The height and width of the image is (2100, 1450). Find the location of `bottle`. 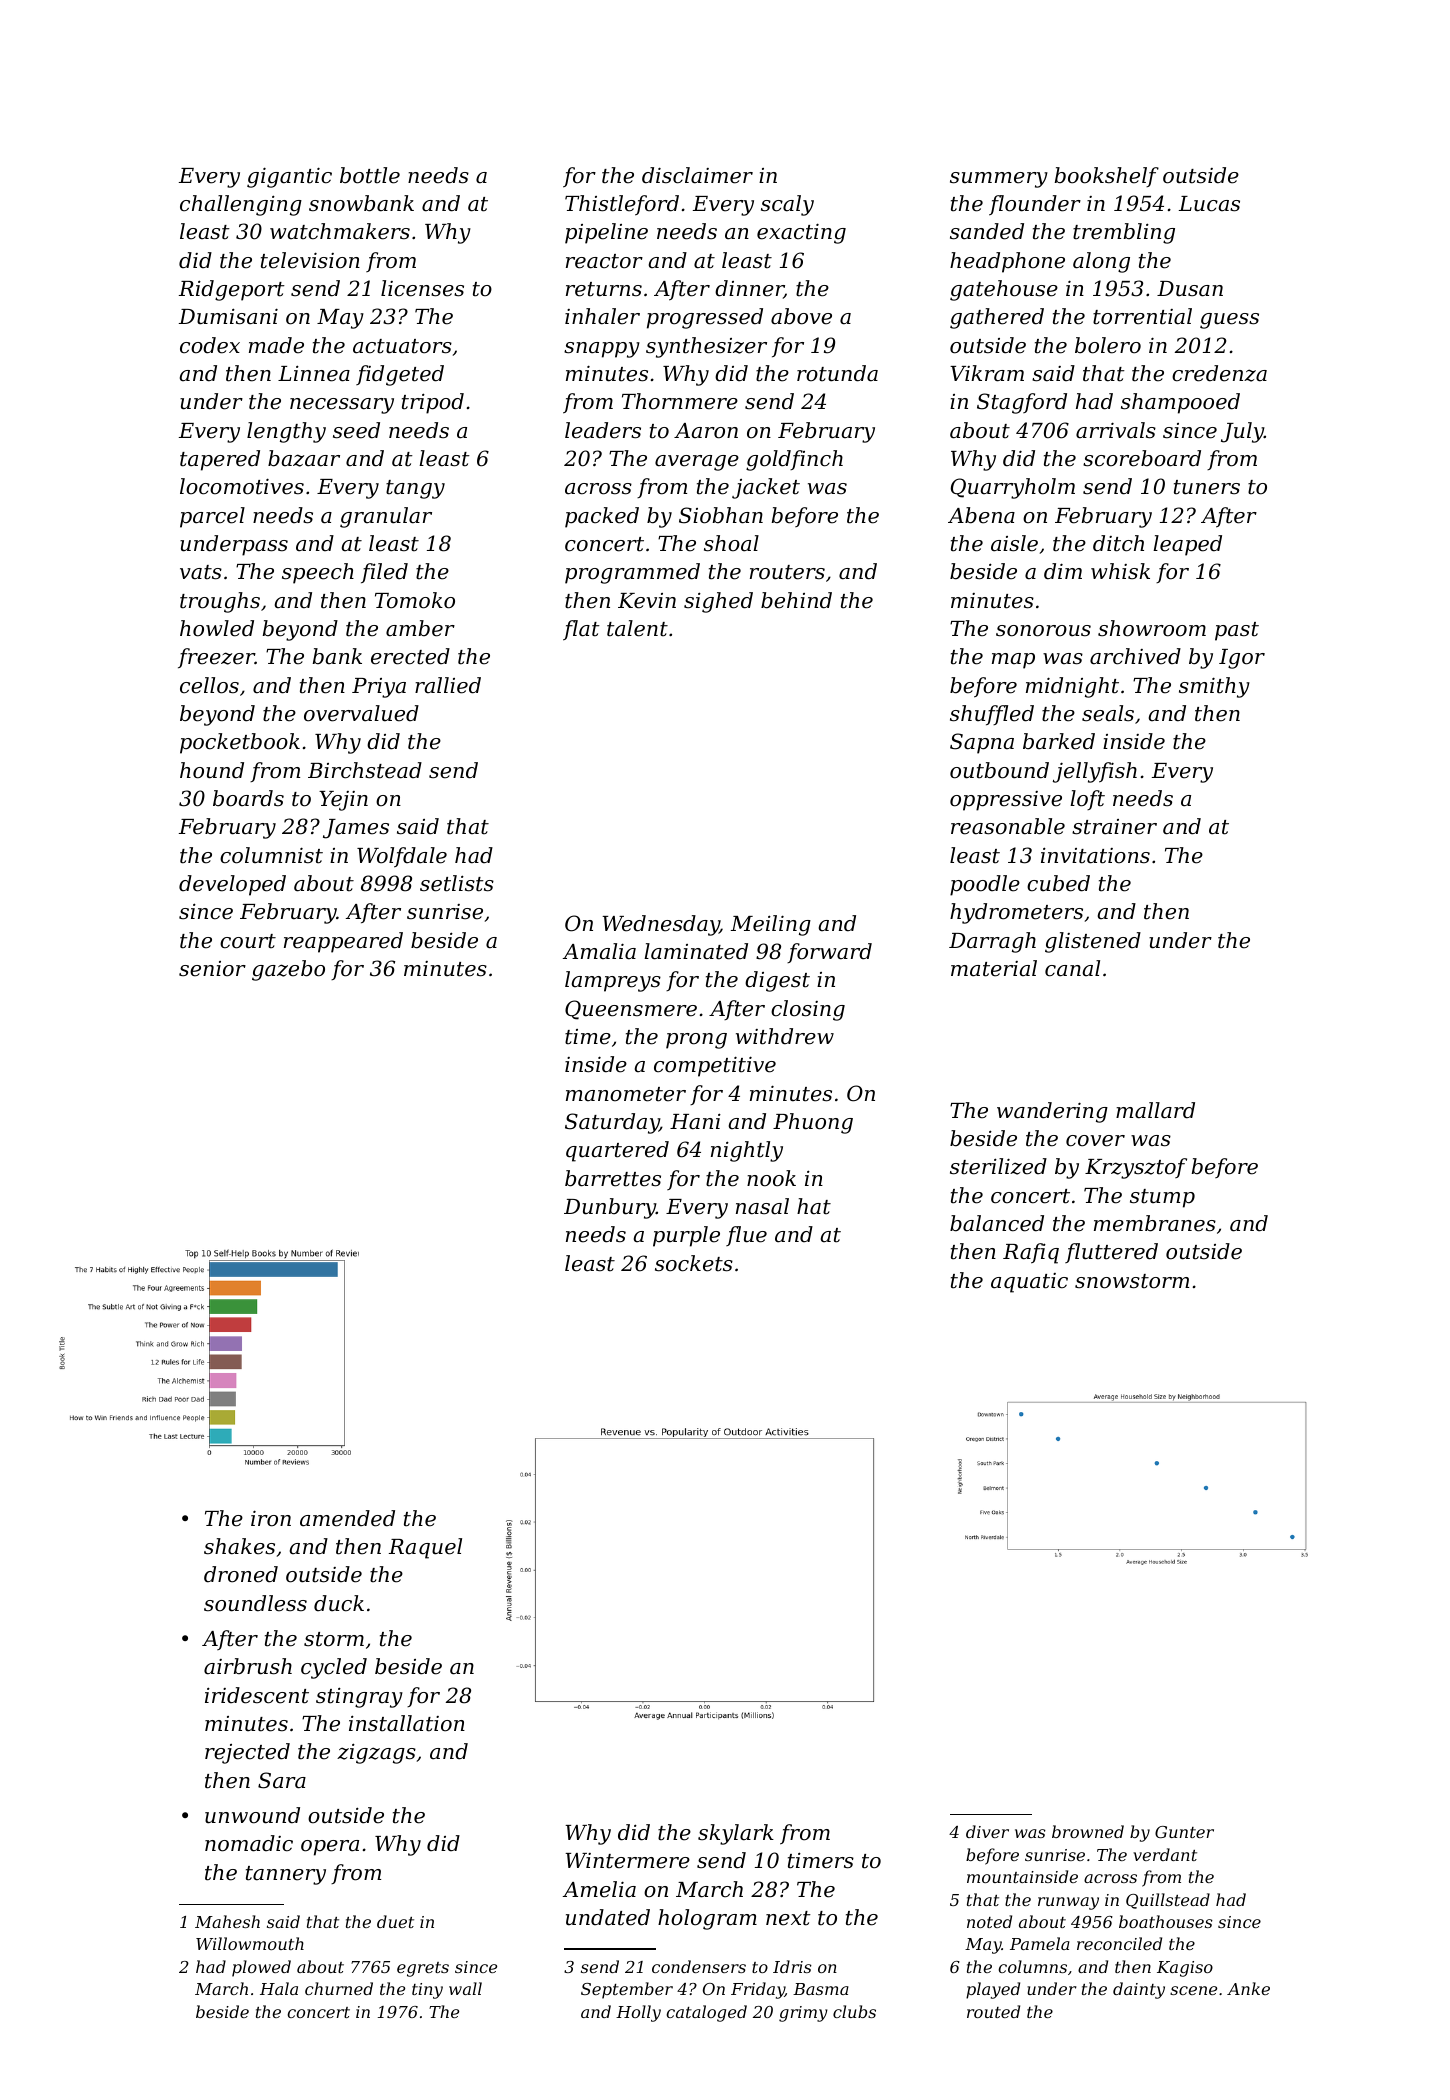

bottle is located at coordinates (370, 175).
